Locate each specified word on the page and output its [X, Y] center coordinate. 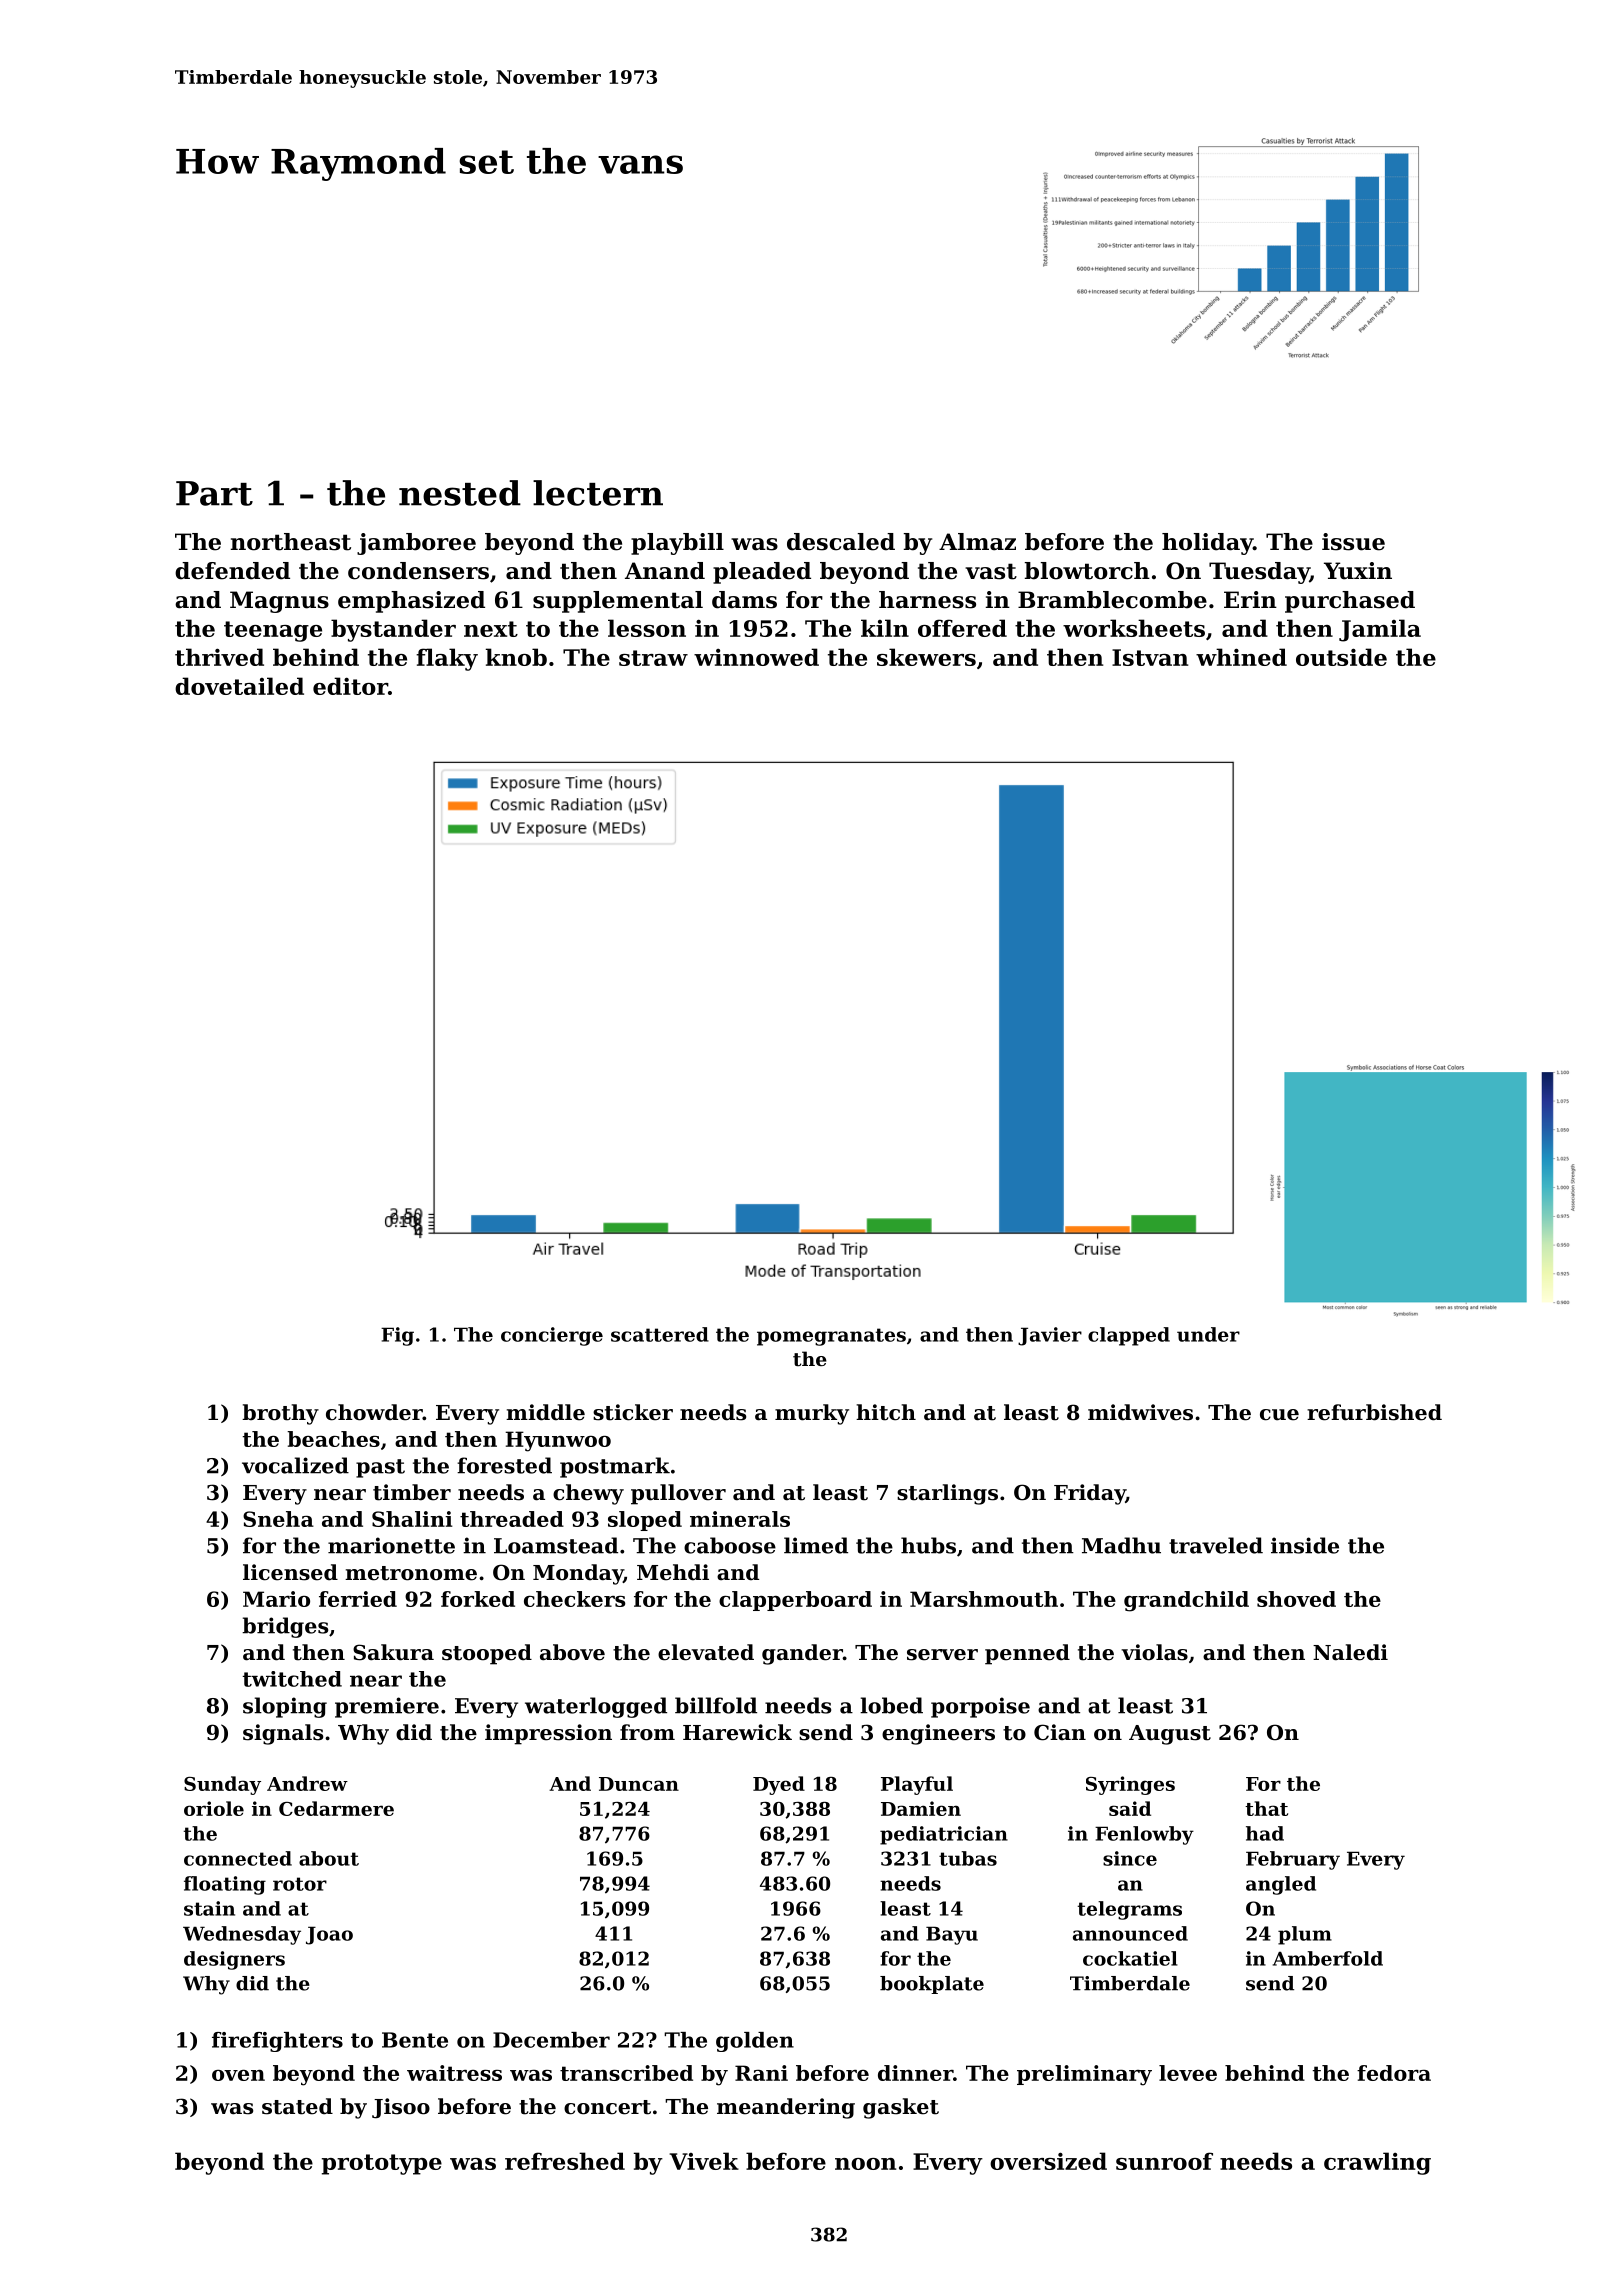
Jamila [1380, 630]
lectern [598, 493]
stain [209, 1908]
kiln [885, 628]
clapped [1129, 1336]
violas [1154, 1652]
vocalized [295, 1465]
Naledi [1350, 1652]
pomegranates [831, 1337]
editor [350, 686]
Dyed [779, 1785]
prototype [382, 2164]
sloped [645, 1521]
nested [460, 493]
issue [1353, 542]
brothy [280, 1414]
